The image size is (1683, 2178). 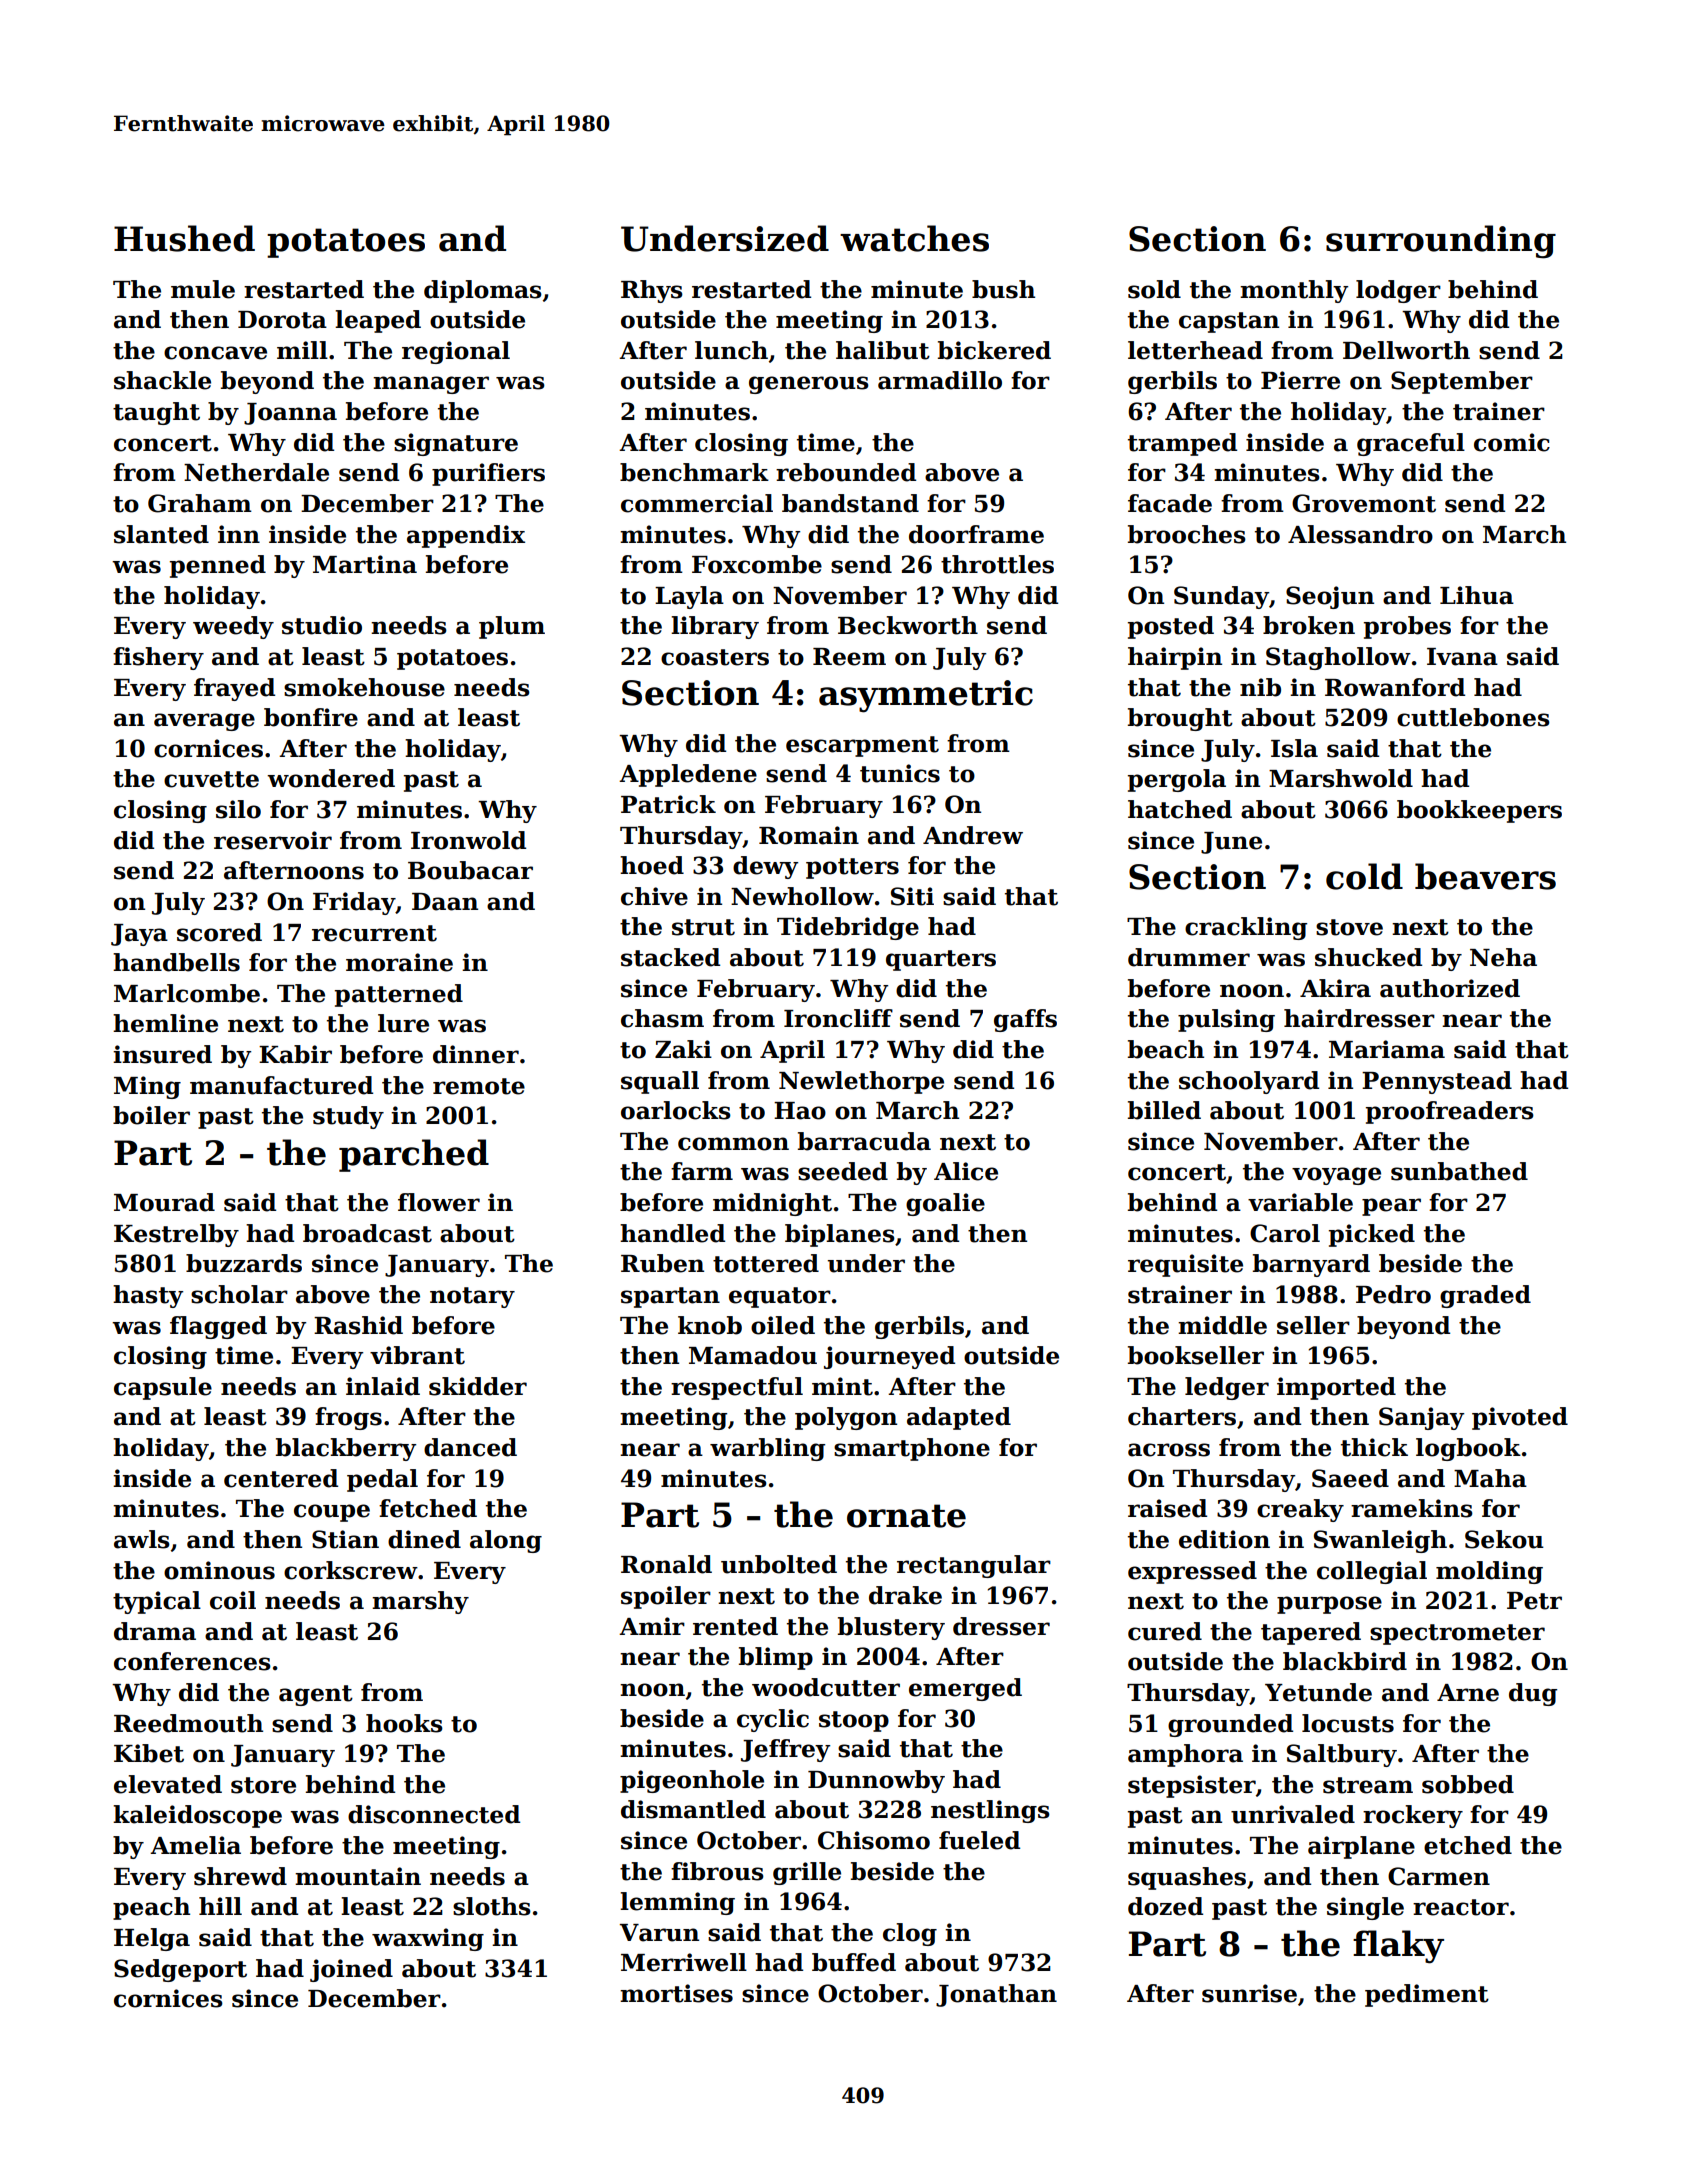 What do you see at coordinates (351, 1970) in the screenshot?
I see `joined` at bounding box center [351, 1970].
